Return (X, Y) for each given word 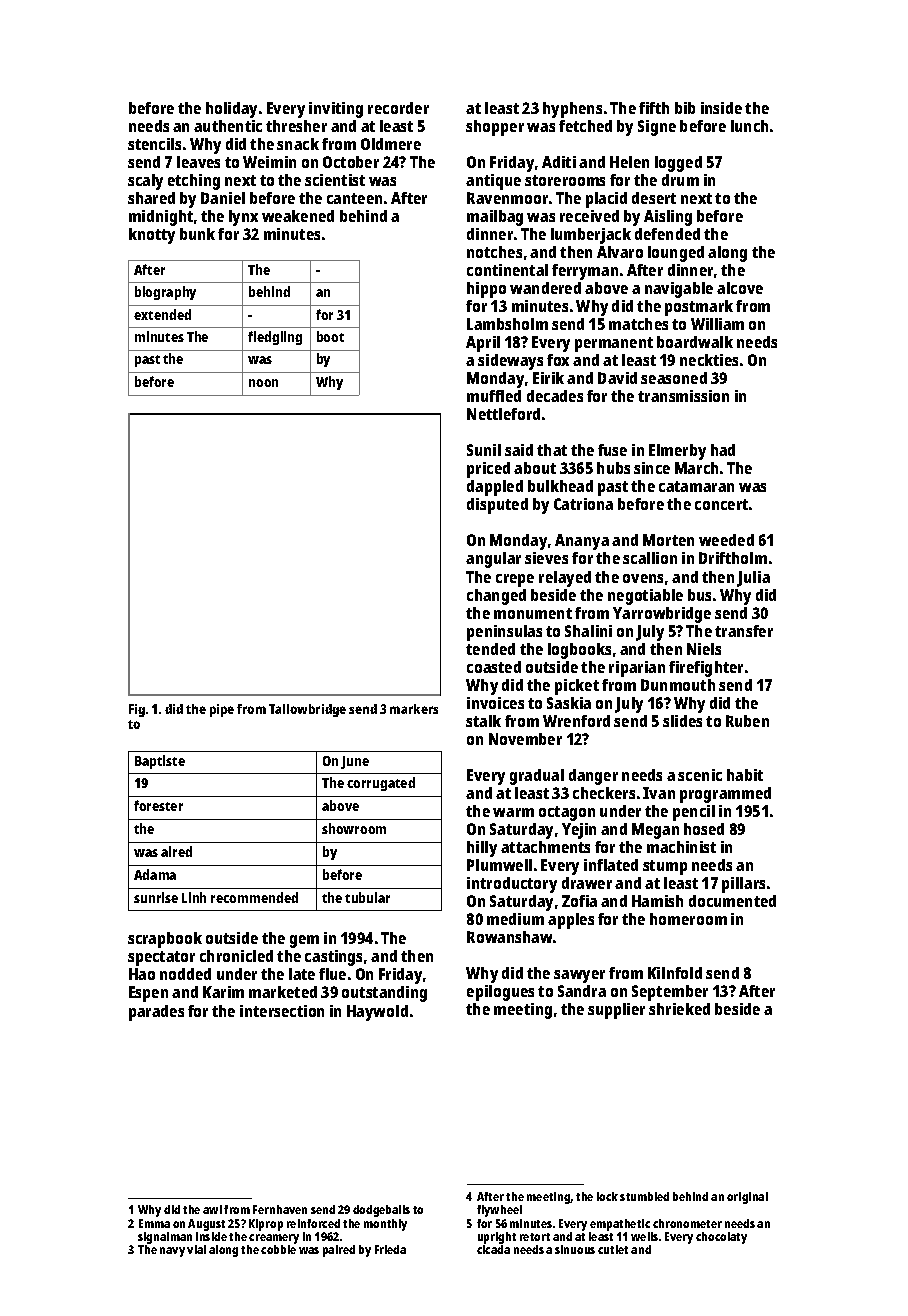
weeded (726, 540)
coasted (494, 667)
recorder (398, 108)
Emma (154, 1223)
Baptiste (160, 762)
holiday (231, 110)
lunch (749, 126)
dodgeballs (381, 1211)
